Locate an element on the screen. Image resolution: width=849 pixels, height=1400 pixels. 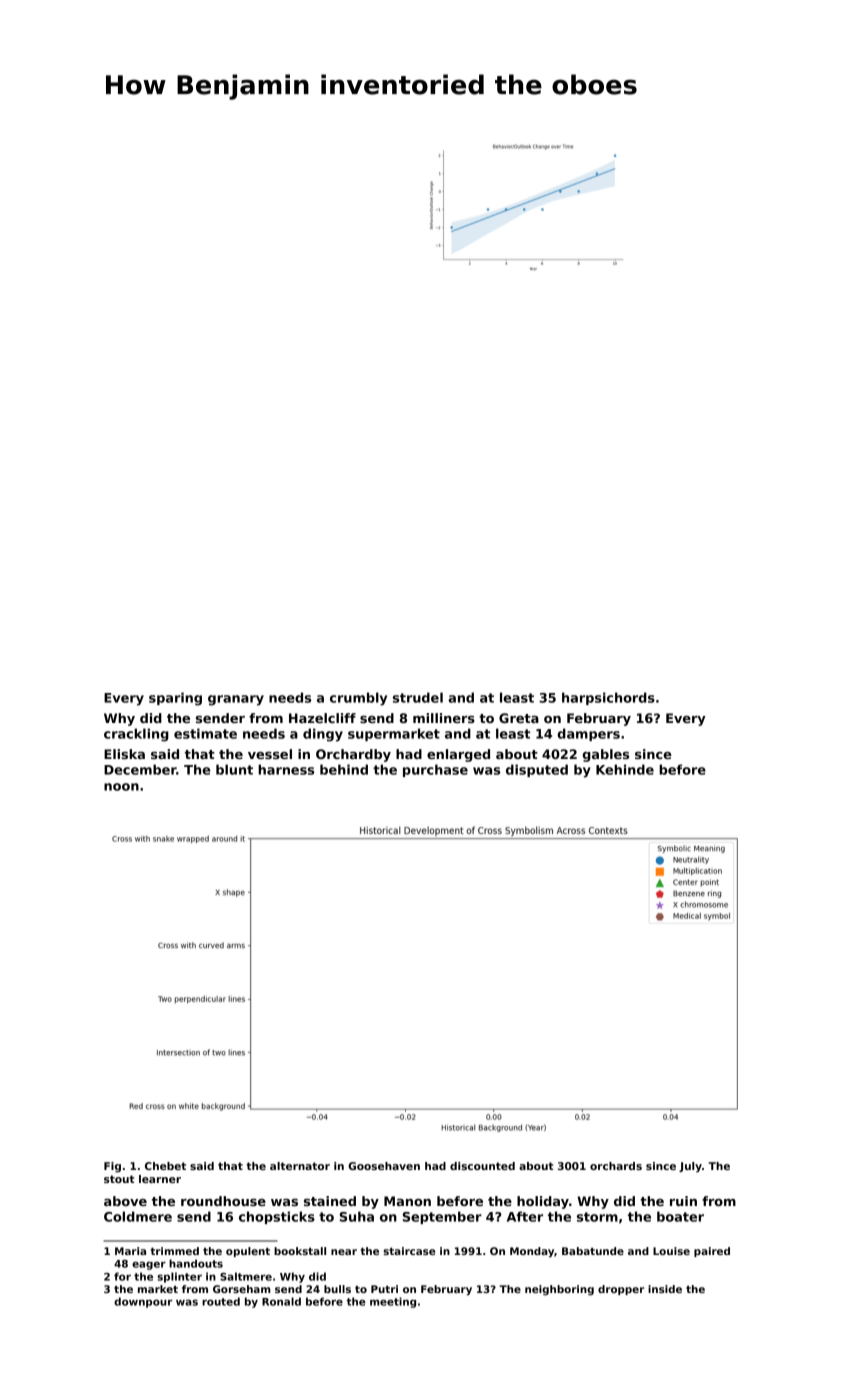
Goosehaven is located at coordinates (384, 1166).
